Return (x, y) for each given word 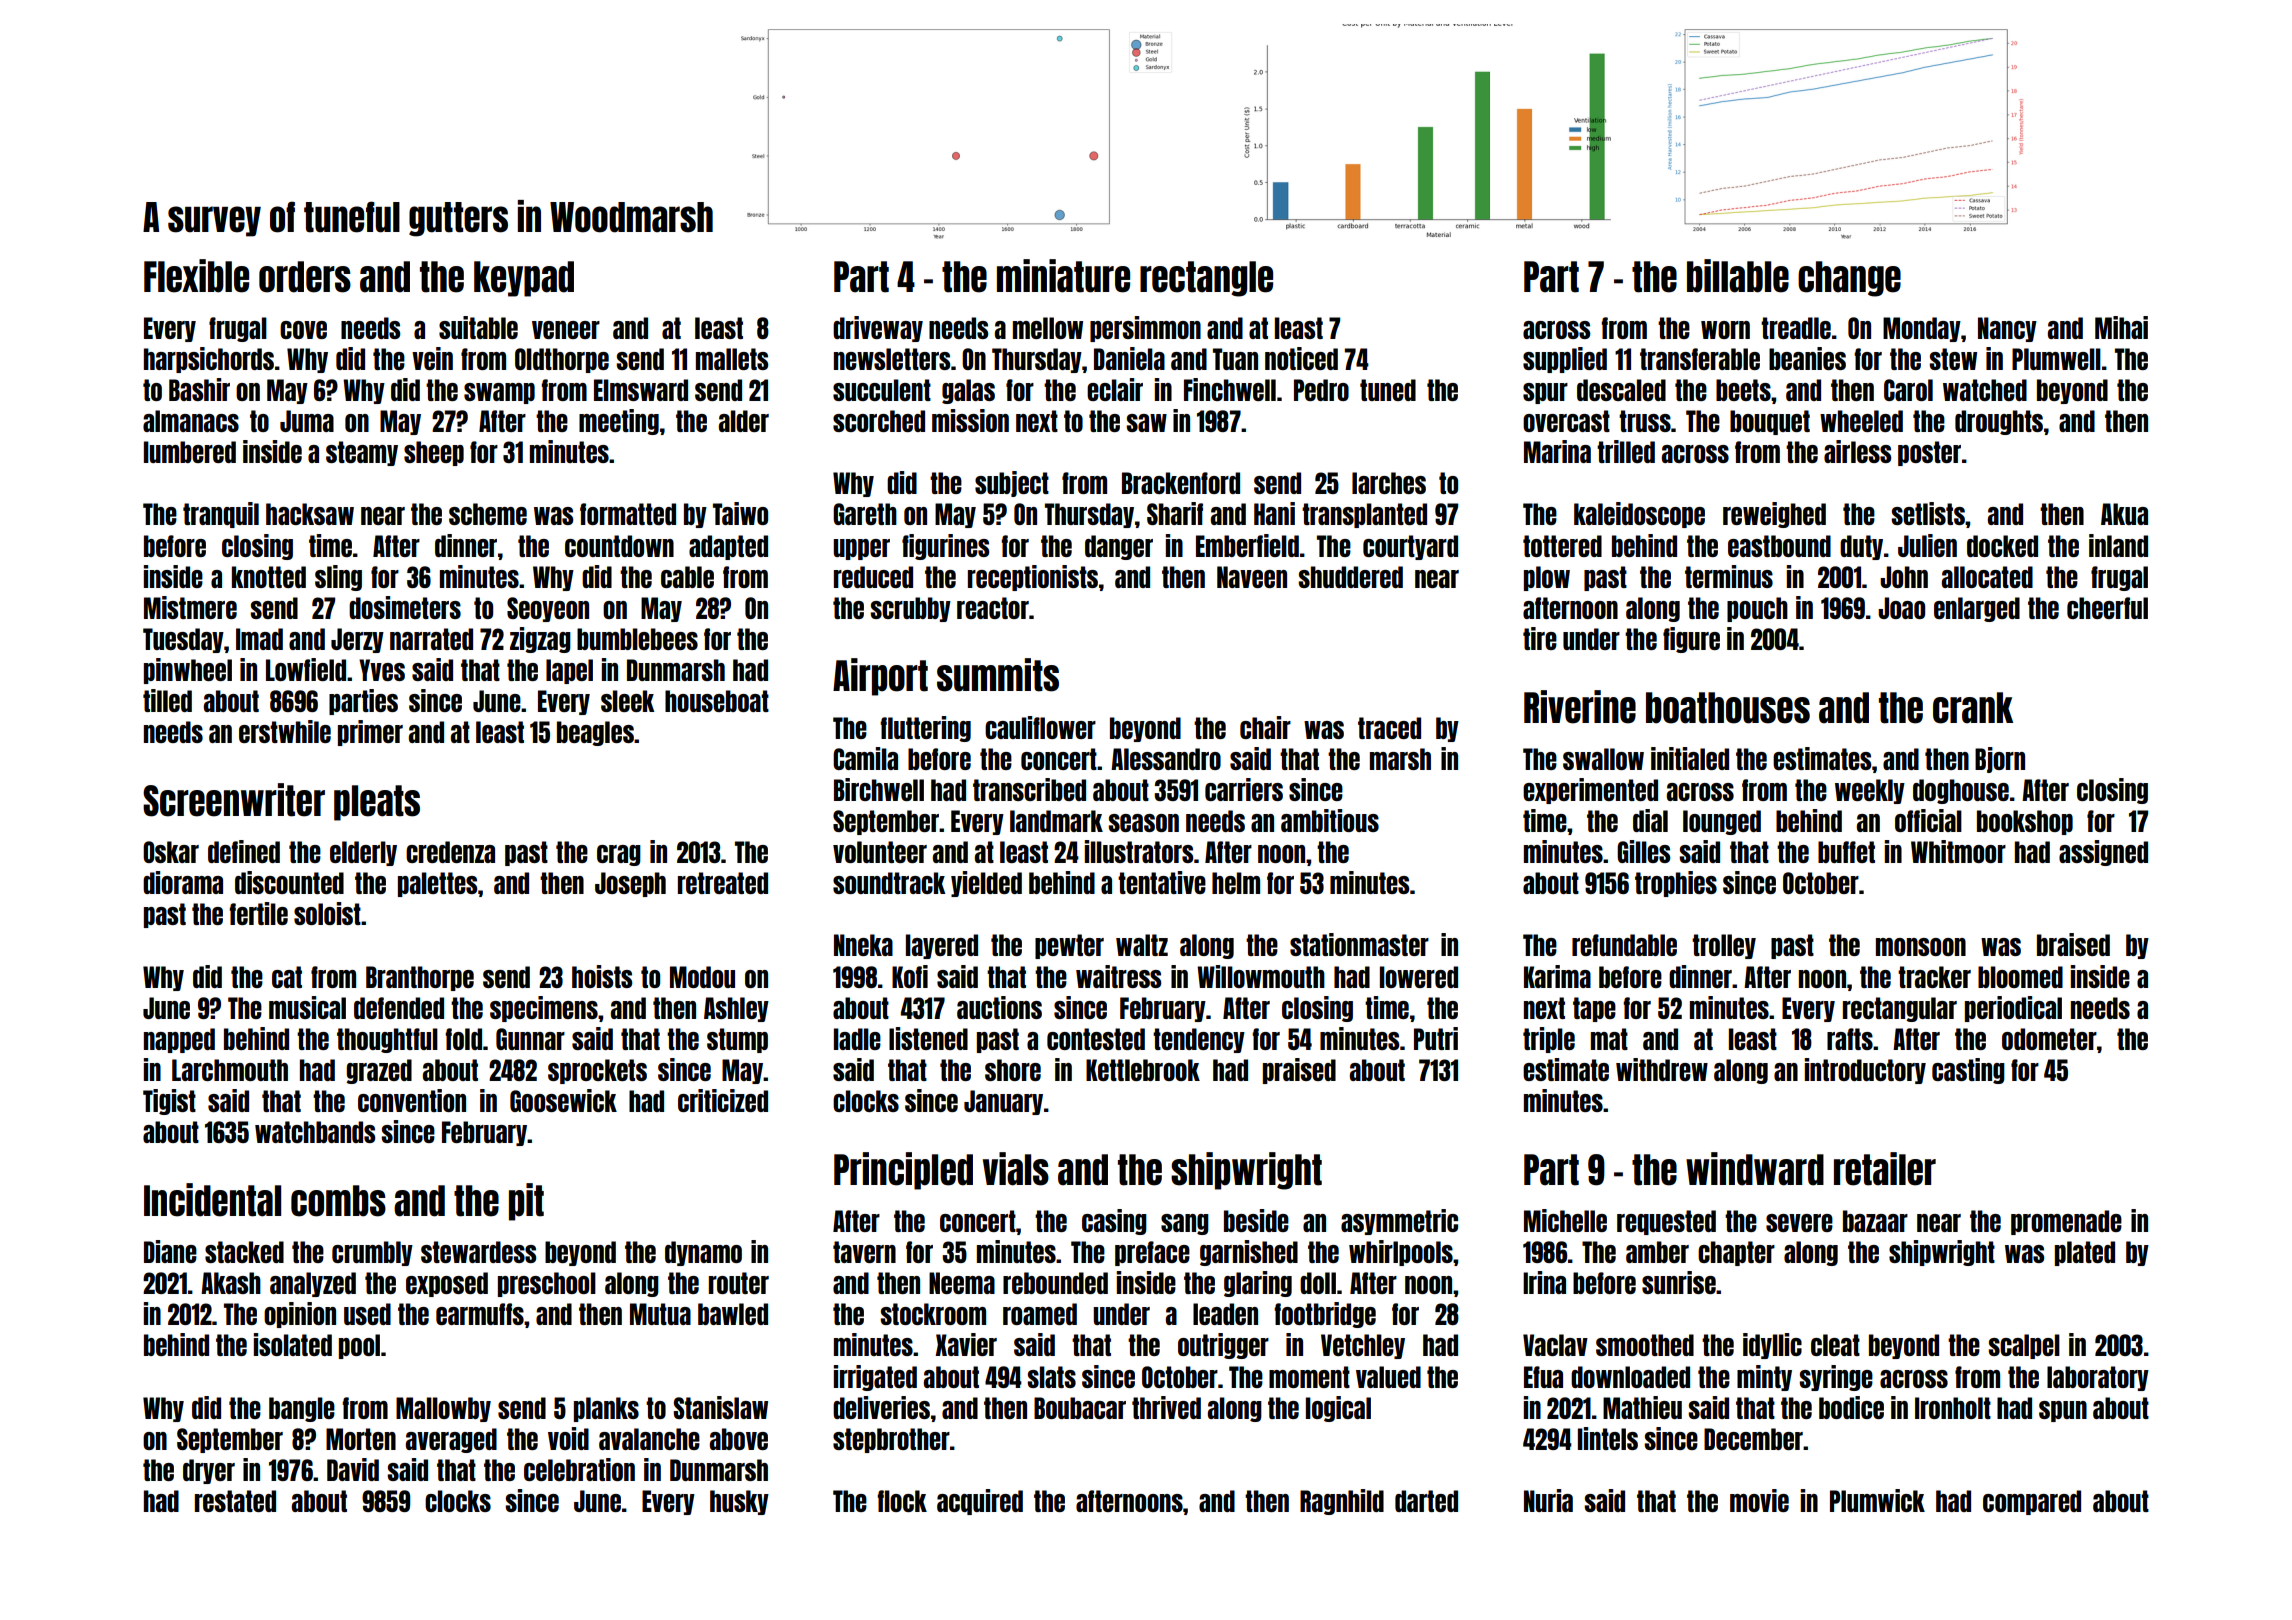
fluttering (925, 729)
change (1849, 279)
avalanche (649, 1439)
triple (1549, 1040)
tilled (167, 700)
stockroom (933, 1314)
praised (1299, 1071)
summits (998, 675)
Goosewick (563, 1100)
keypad (524, 279)
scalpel (2024, 1346)
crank (1973, 708)
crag (619, 855)
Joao (1901, 608)
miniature (1063, 276)
